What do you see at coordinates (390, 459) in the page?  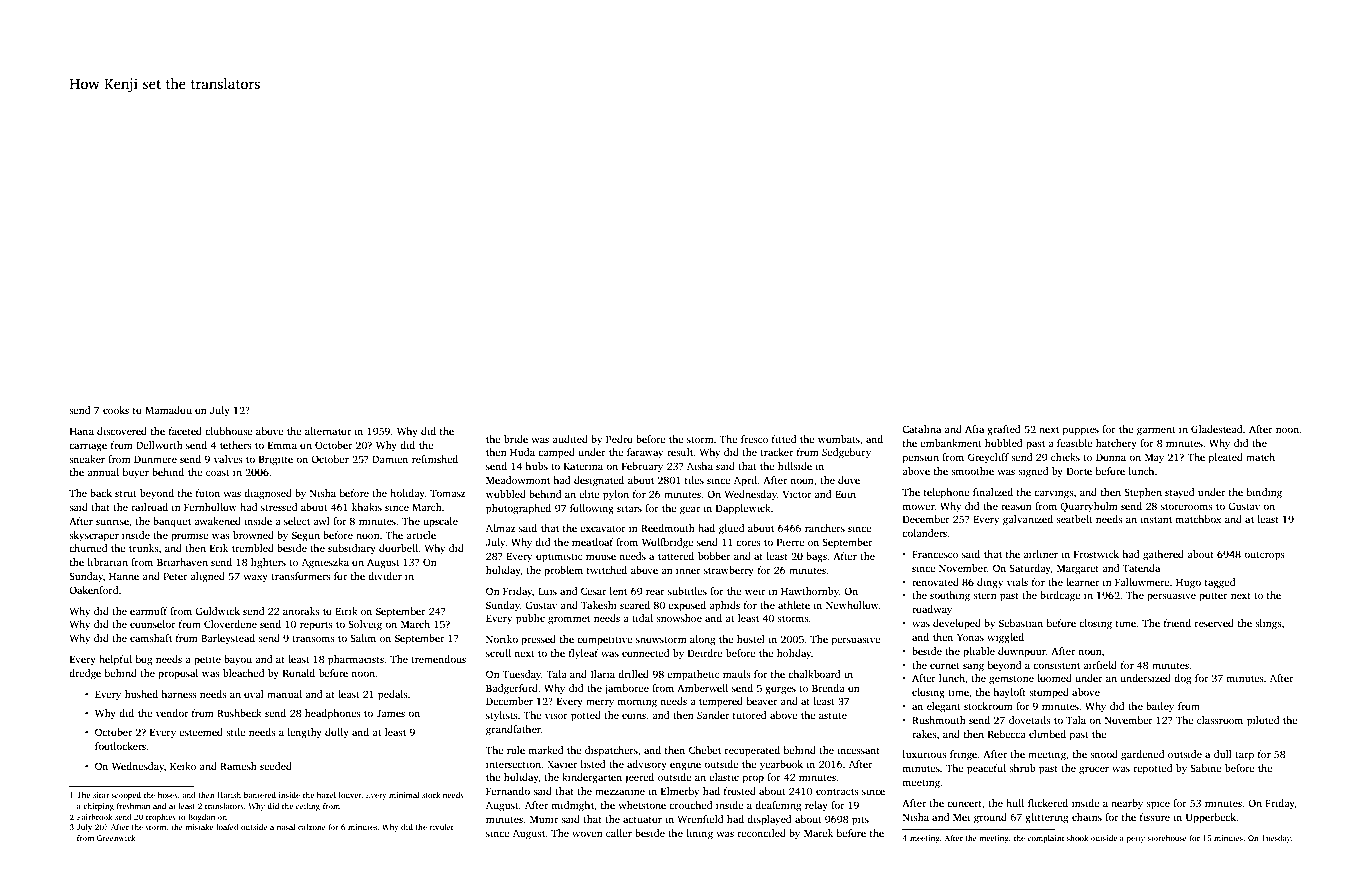 I see `Damien` at bounding box center [390, 459].
